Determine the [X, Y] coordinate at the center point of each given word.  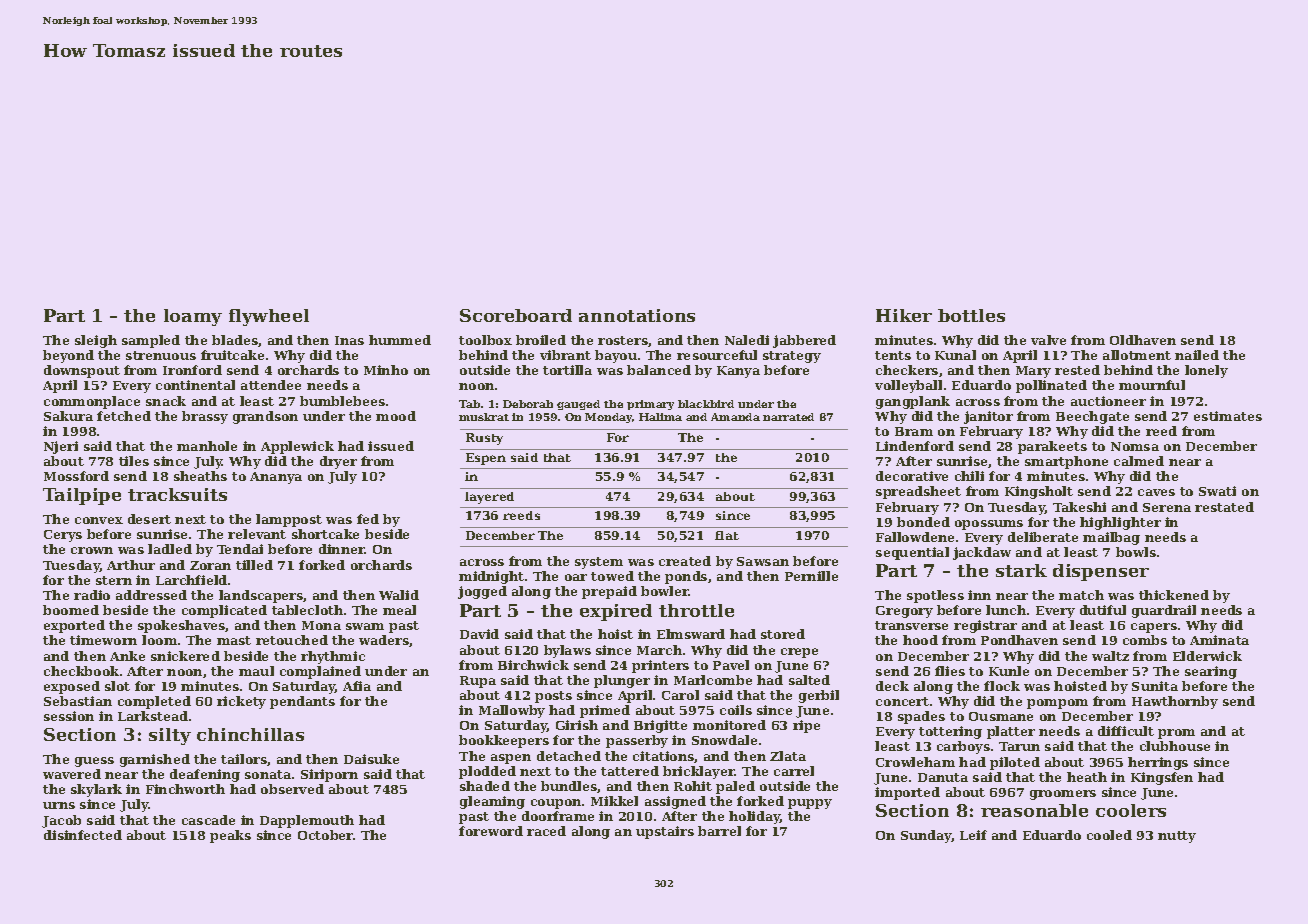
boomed [71, 610]
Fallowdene [915, 537]
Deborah [528, 404]
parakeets [1052, 447]
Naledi [747, 340]
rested [1077, 370]
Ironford [192, 370]
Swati [1217, 491]
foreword [491, 831]
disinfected [83, 835]
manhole [207, 446]
